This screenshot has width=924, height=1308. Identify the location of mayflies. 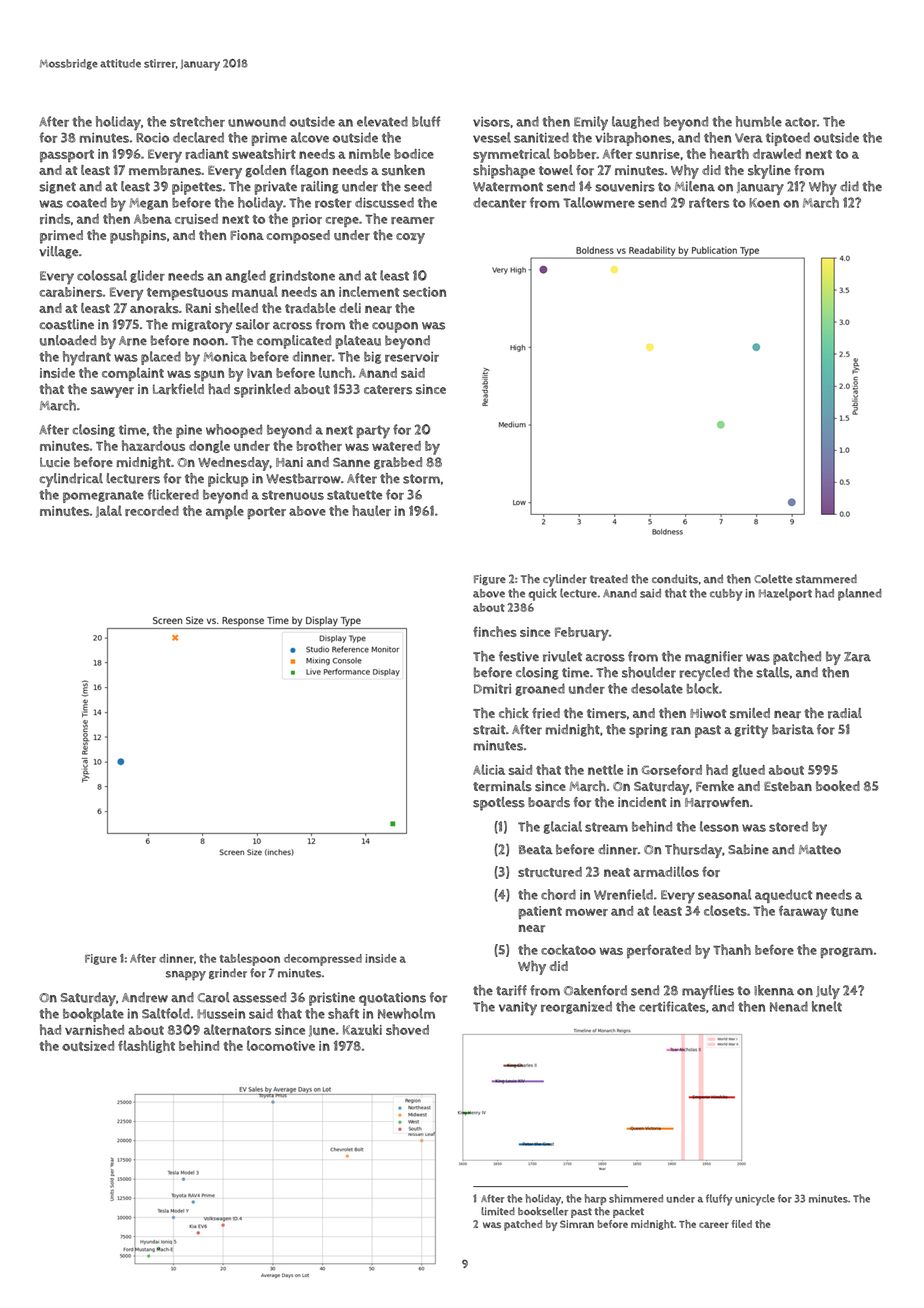
(708, 992).
